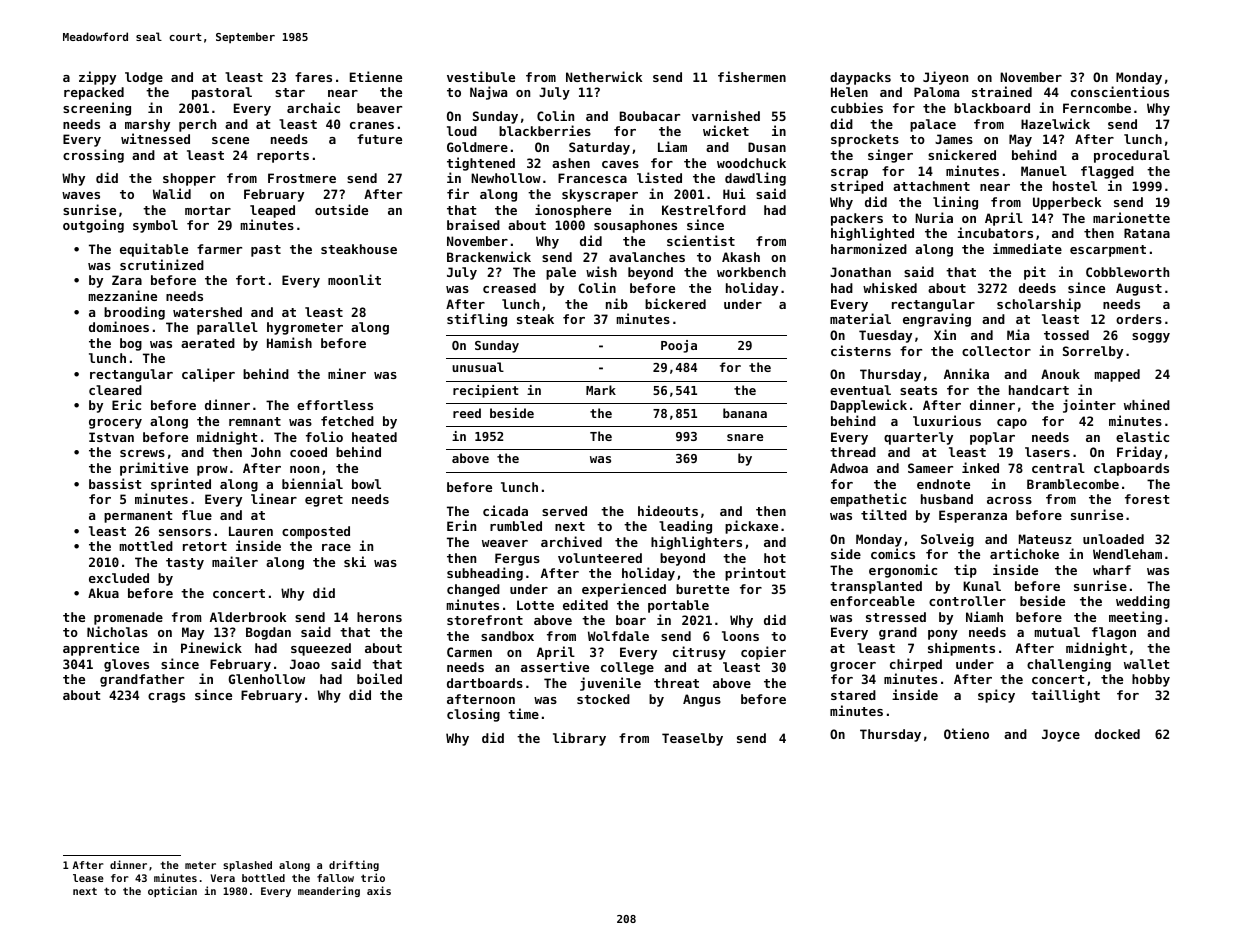 This screenshot has height=952, width=1233. What do you see at coordinates (247, 866) in the screenshot?
I see `splashed` at bounding box center [247, 866].
